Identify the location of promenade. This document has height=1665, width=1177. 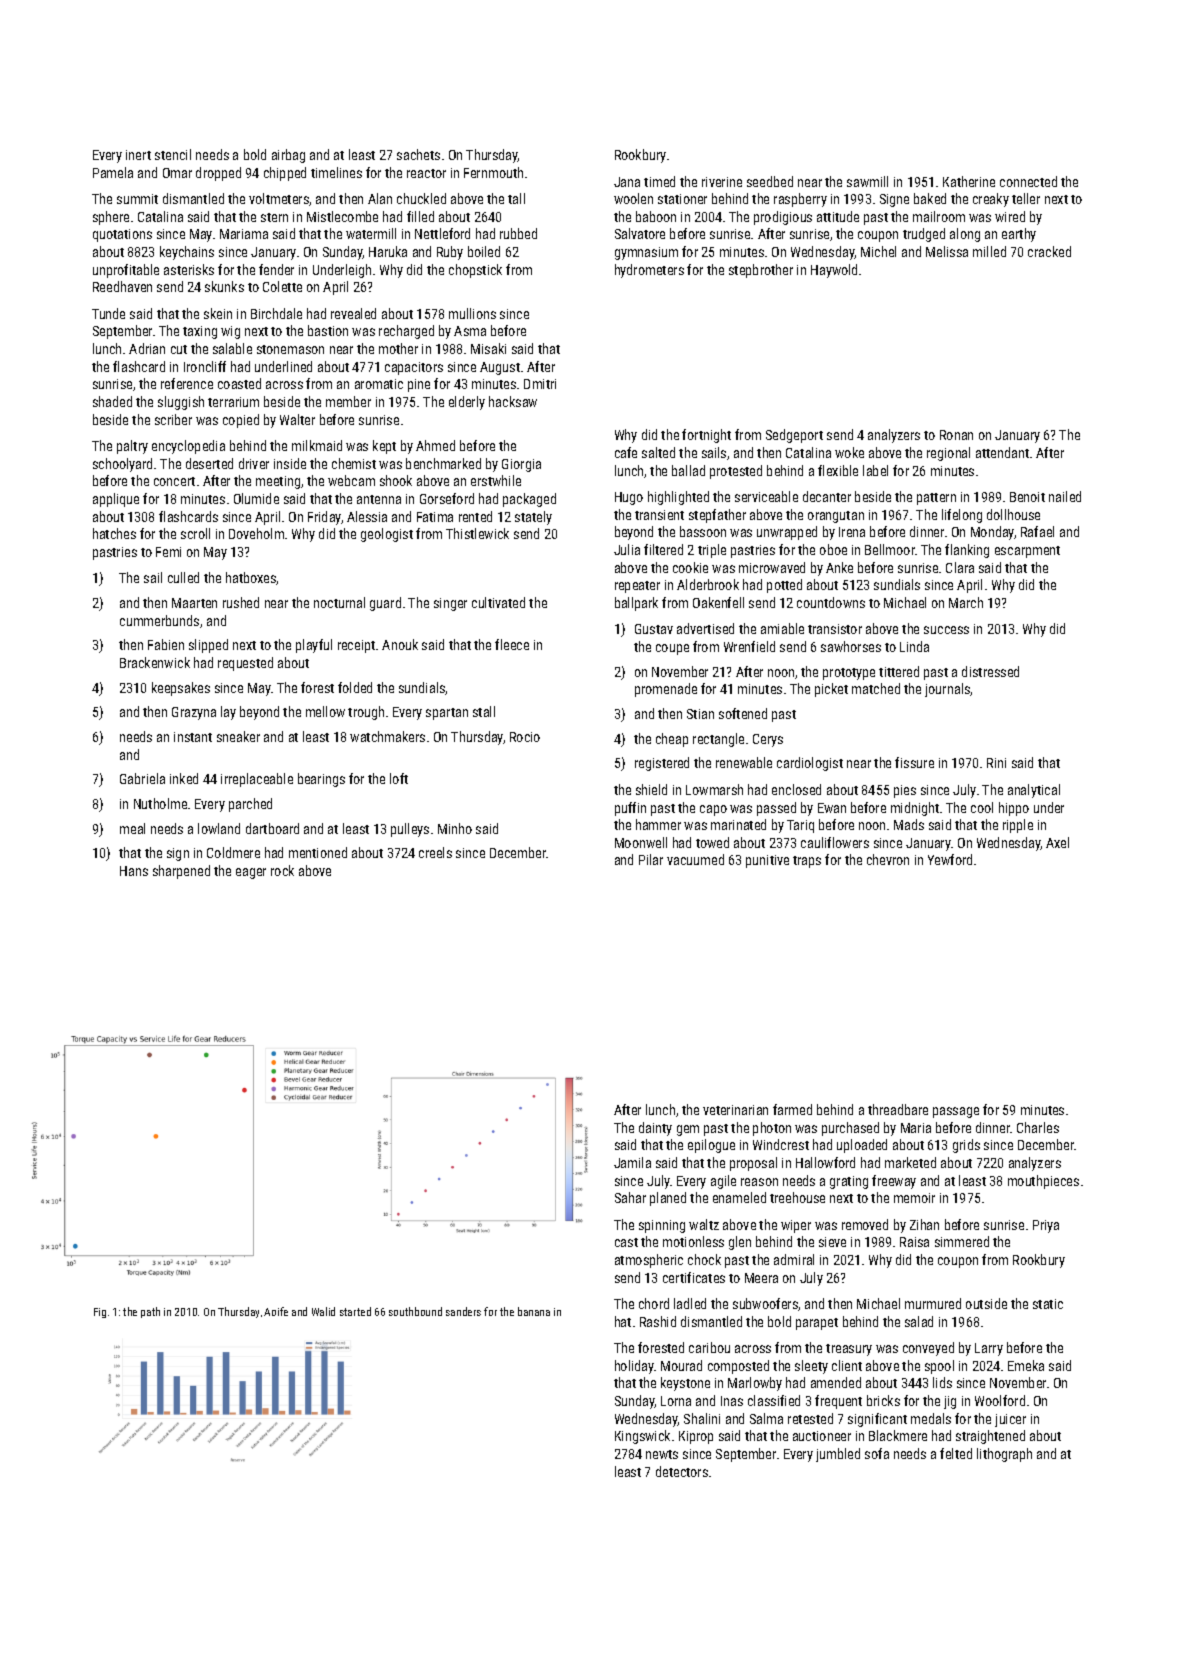
(666, 690).
